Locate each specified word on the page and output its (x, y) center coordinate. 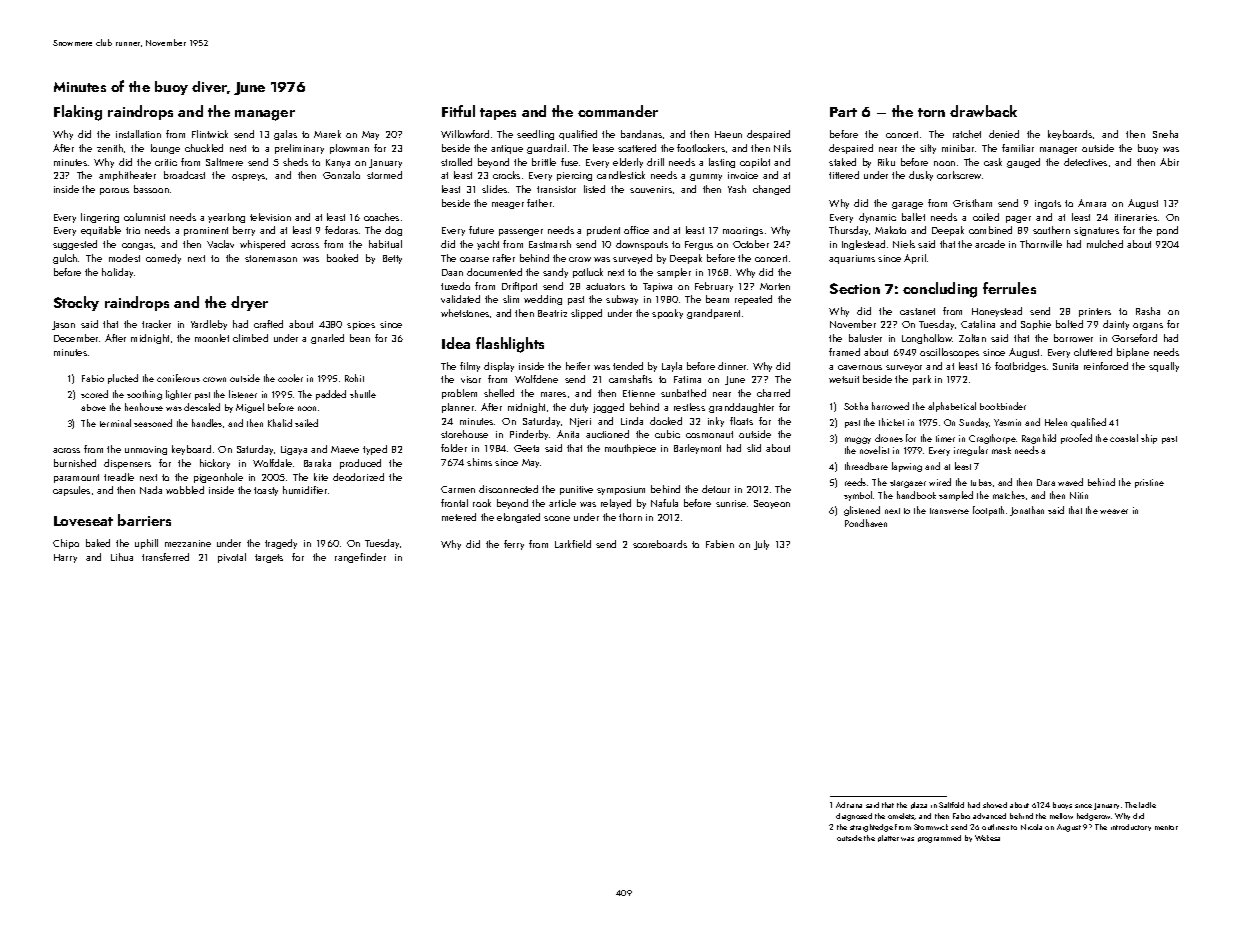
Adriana (849, 805)
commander (618, 111)
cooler (290, 378)
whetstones (465, 313)
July (761, 545)
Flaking (78, 113)
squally (1164, 367)
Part (843, 112)
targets (269, 558)
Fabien (720, 544)
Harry (65, 558)
